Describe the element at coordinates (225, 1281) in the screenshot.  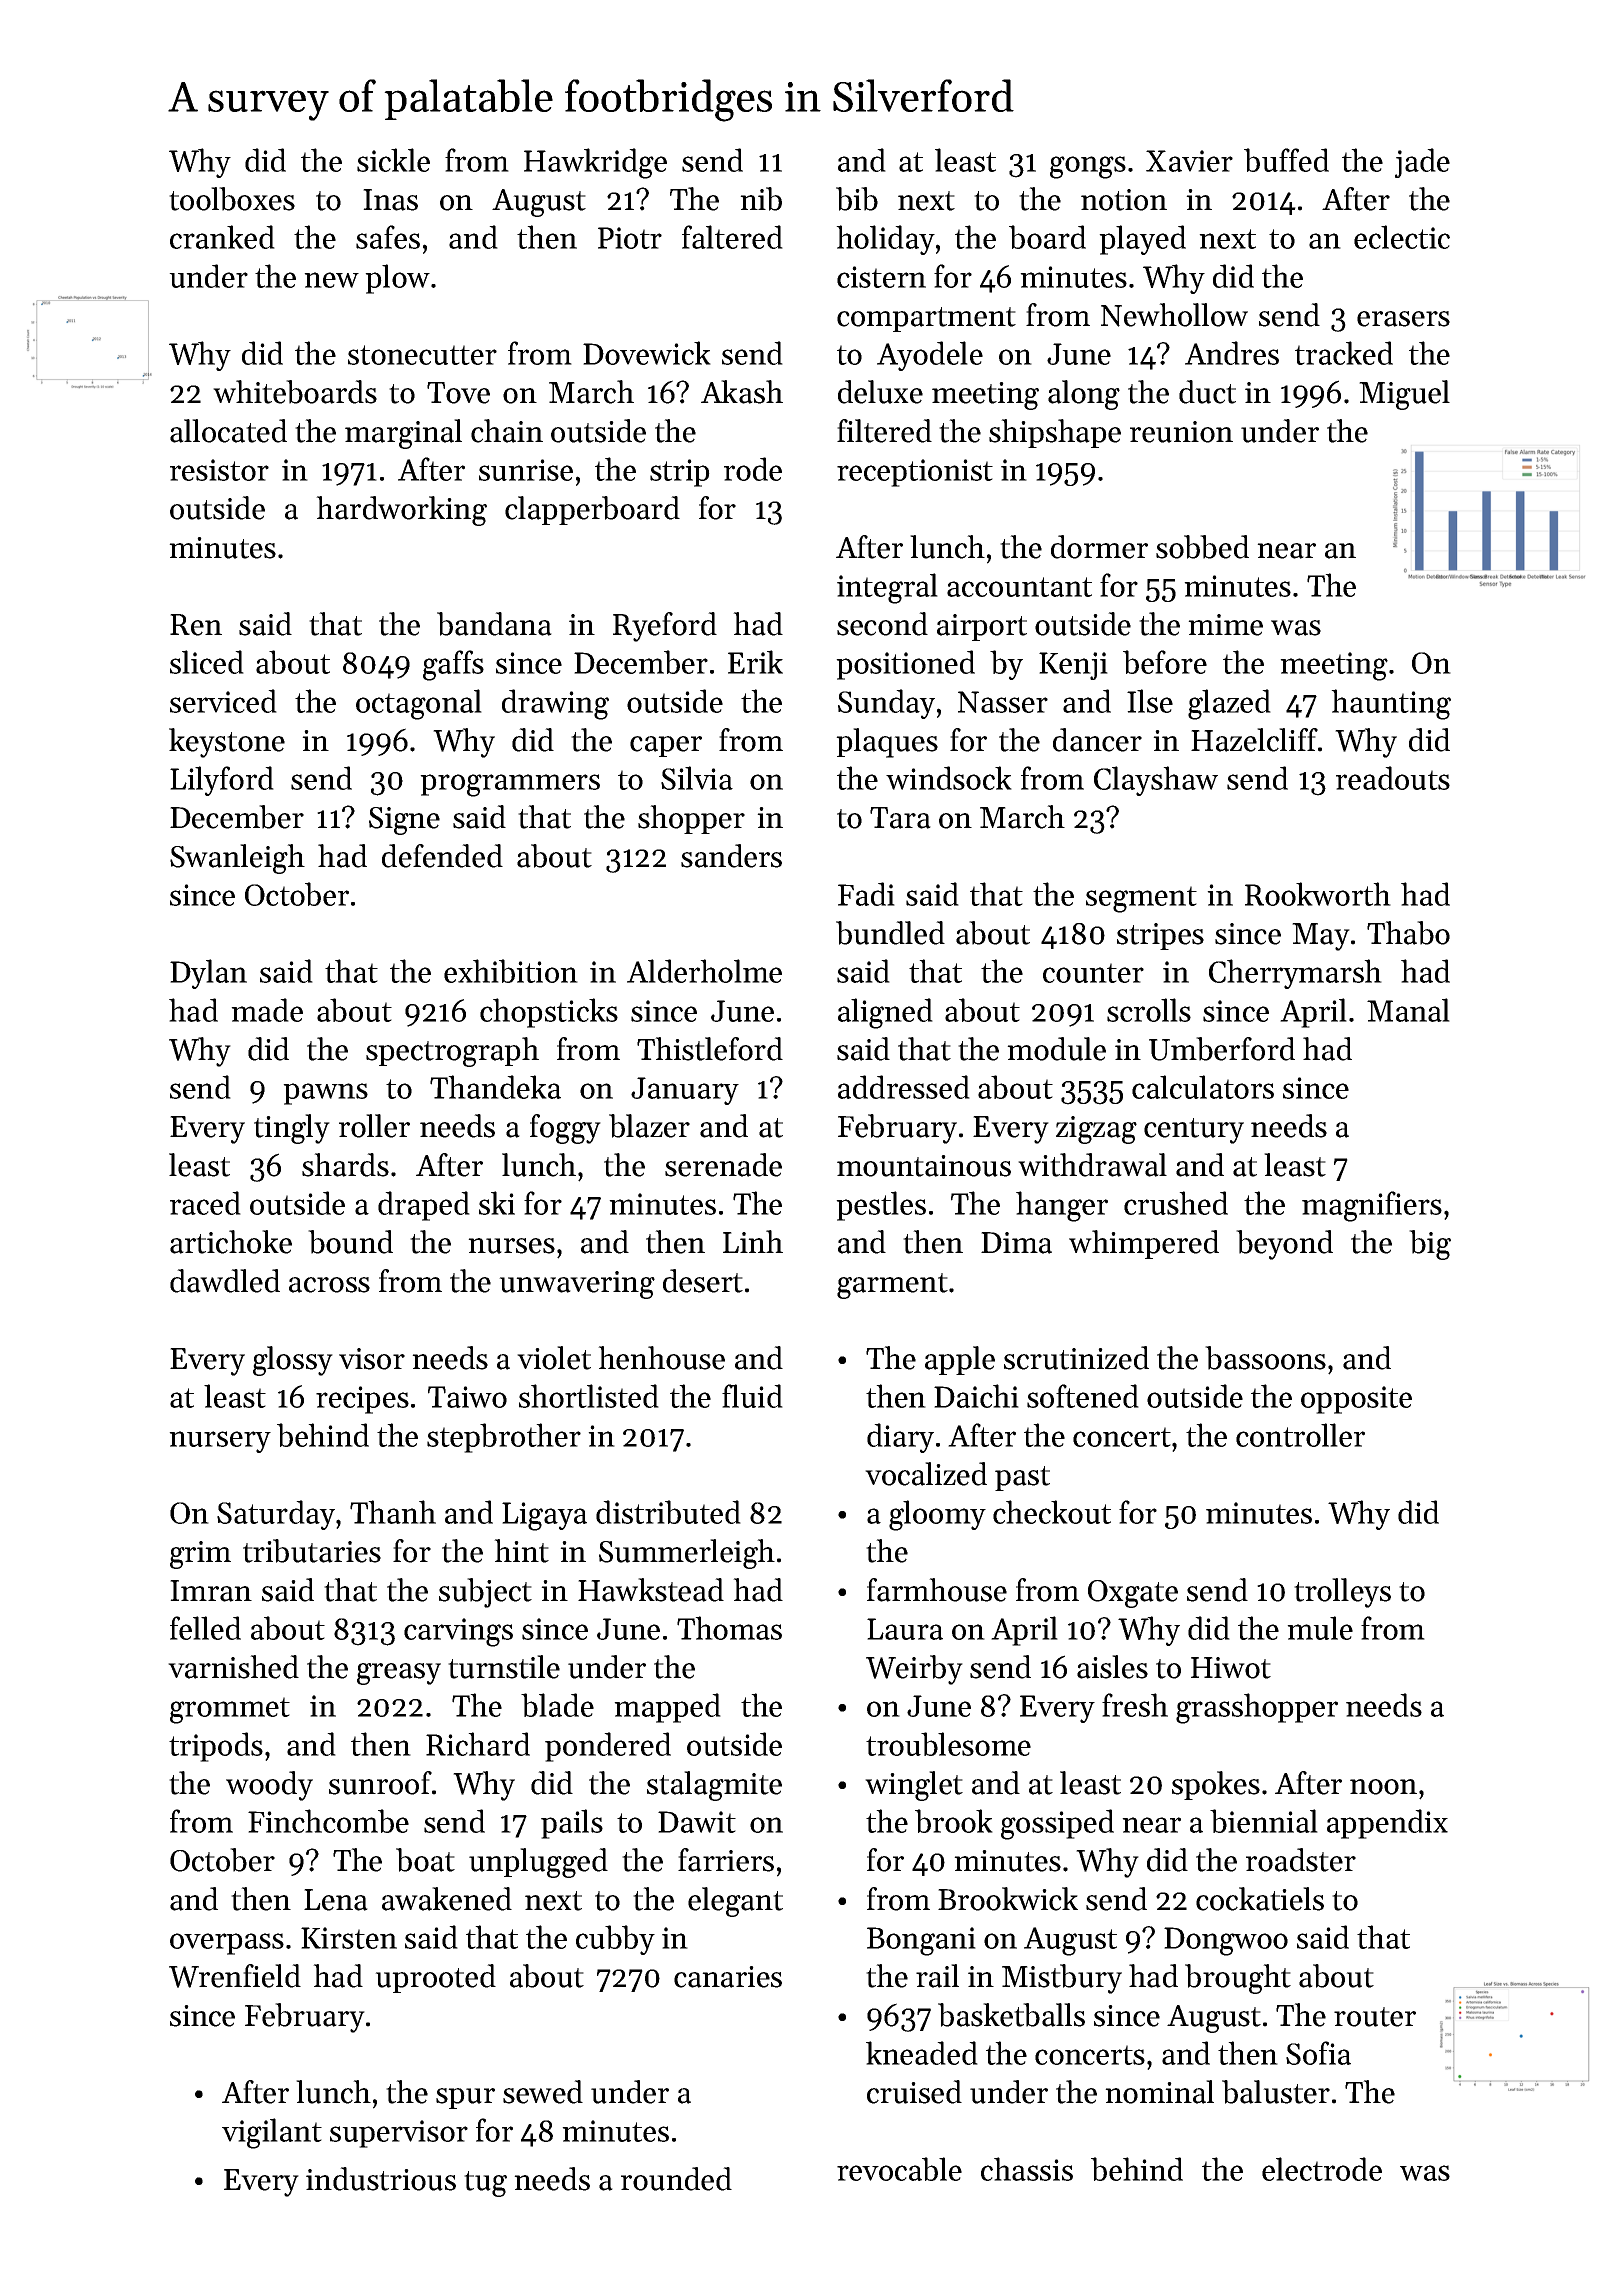
I see `dawdled` at that location.
